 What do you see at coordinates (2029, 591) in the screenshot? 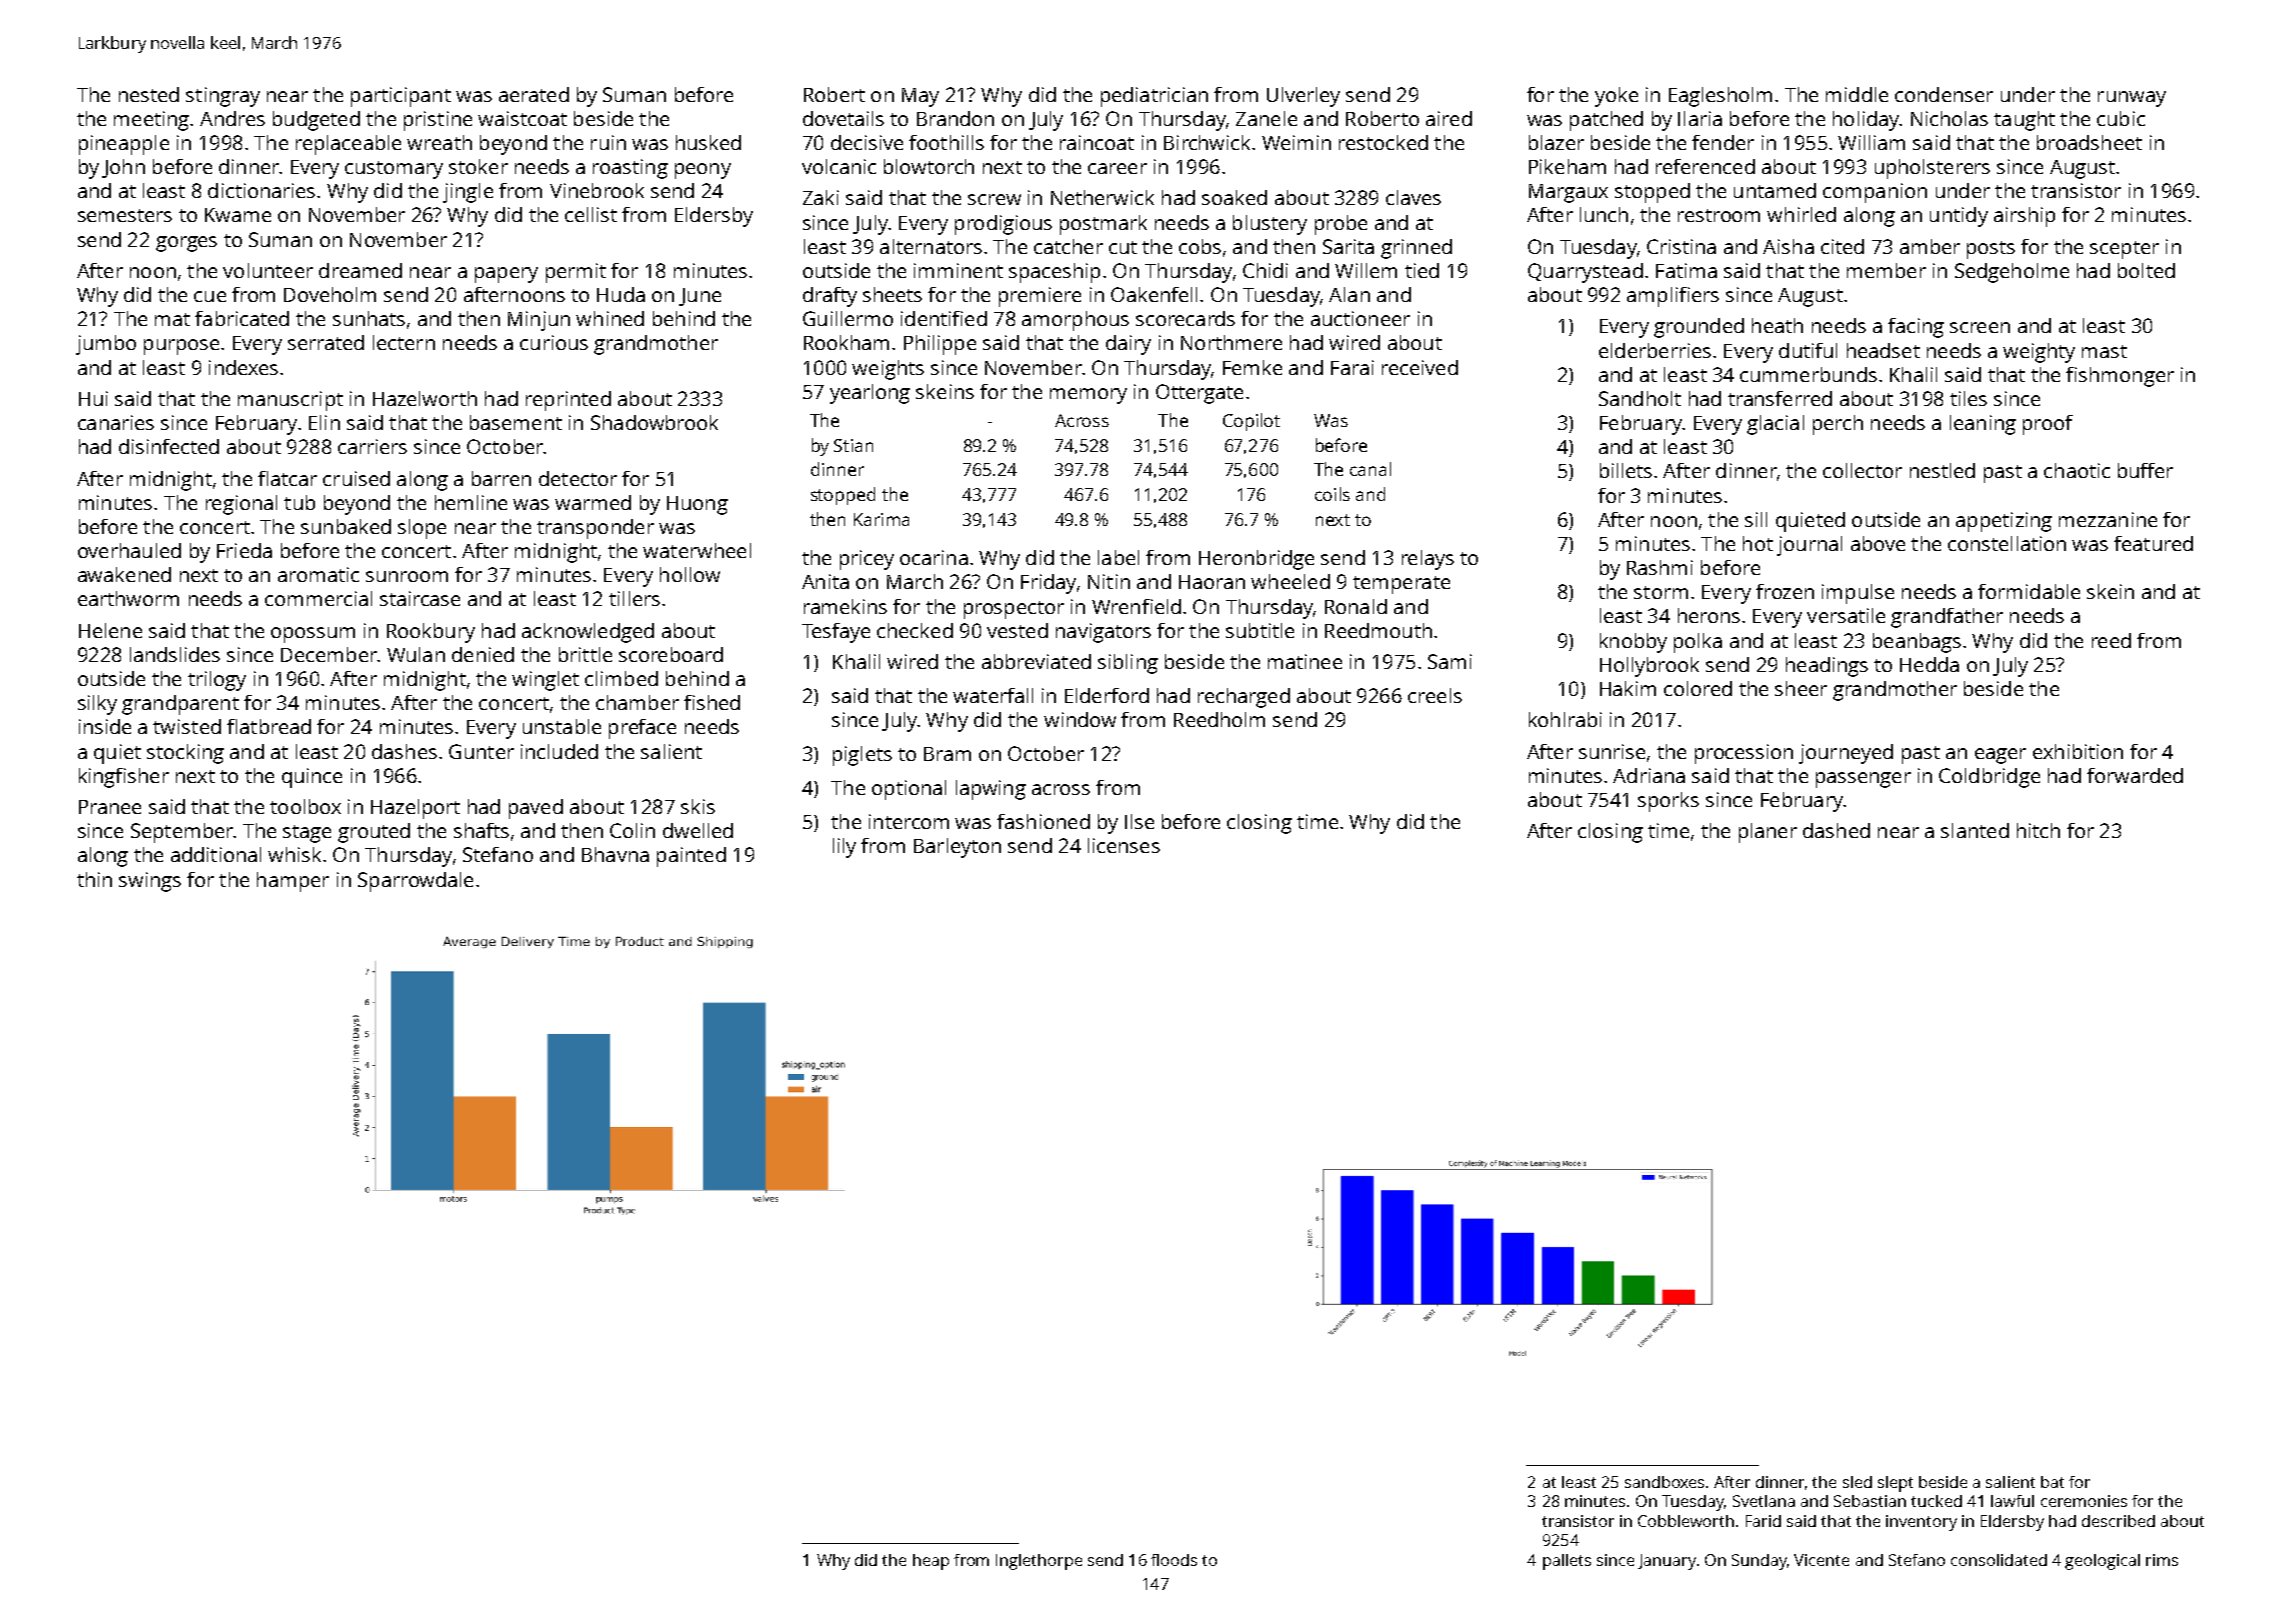
I see `formidable` at bounding box center [2029, 591].
